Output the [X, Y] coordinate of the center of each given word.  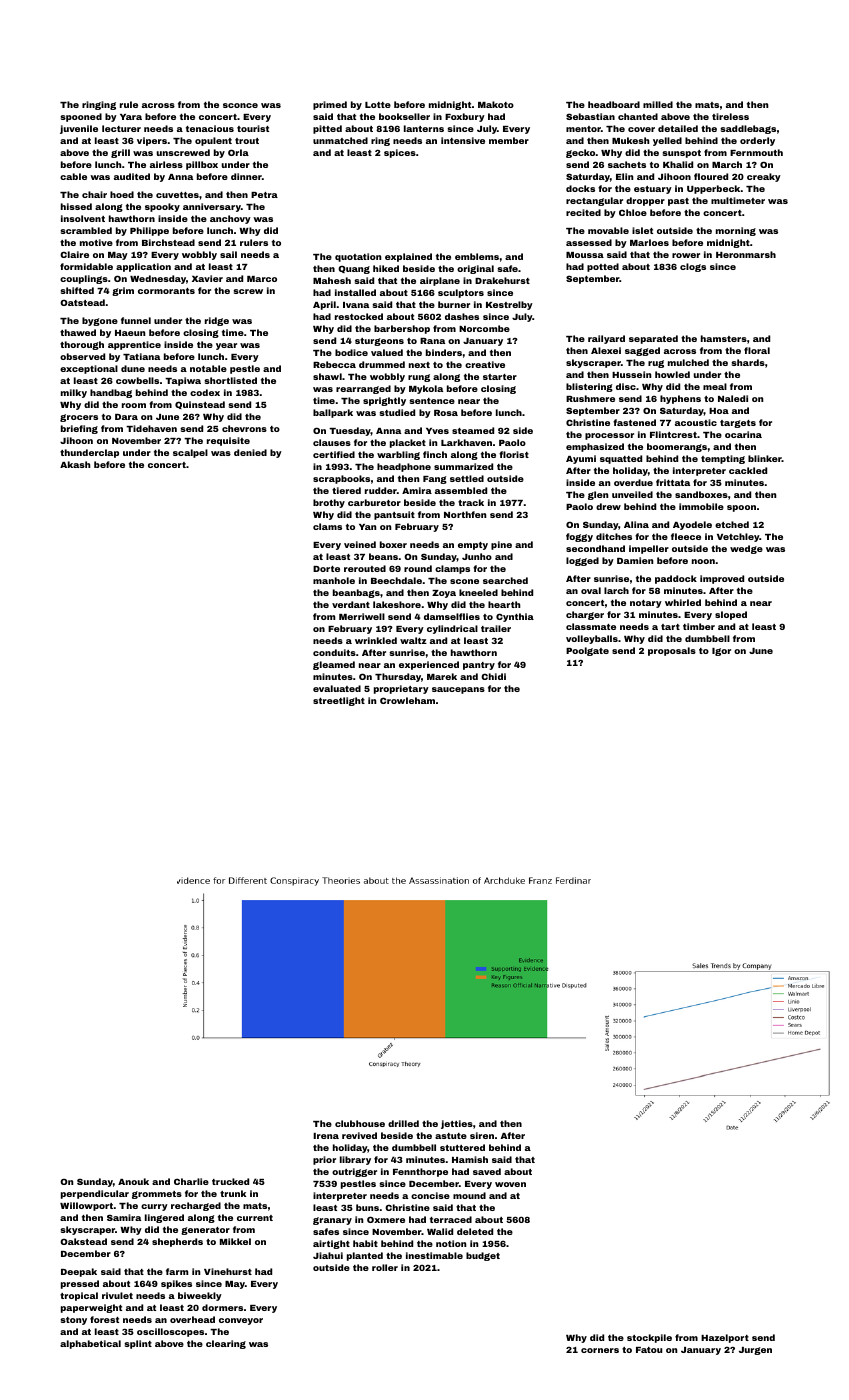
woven [510, 1184]
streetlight [339, 701]
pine [501, 545]
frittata [673, 482]
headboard [614, 104]
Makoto [496, 104]
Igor [721, 652]
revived [359, 1135]
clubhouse [360, 1123]
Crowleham [407, 700]
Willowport [86, 1206]
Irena [326, 1136]
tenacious [210, 128]
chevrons [244, 428]
